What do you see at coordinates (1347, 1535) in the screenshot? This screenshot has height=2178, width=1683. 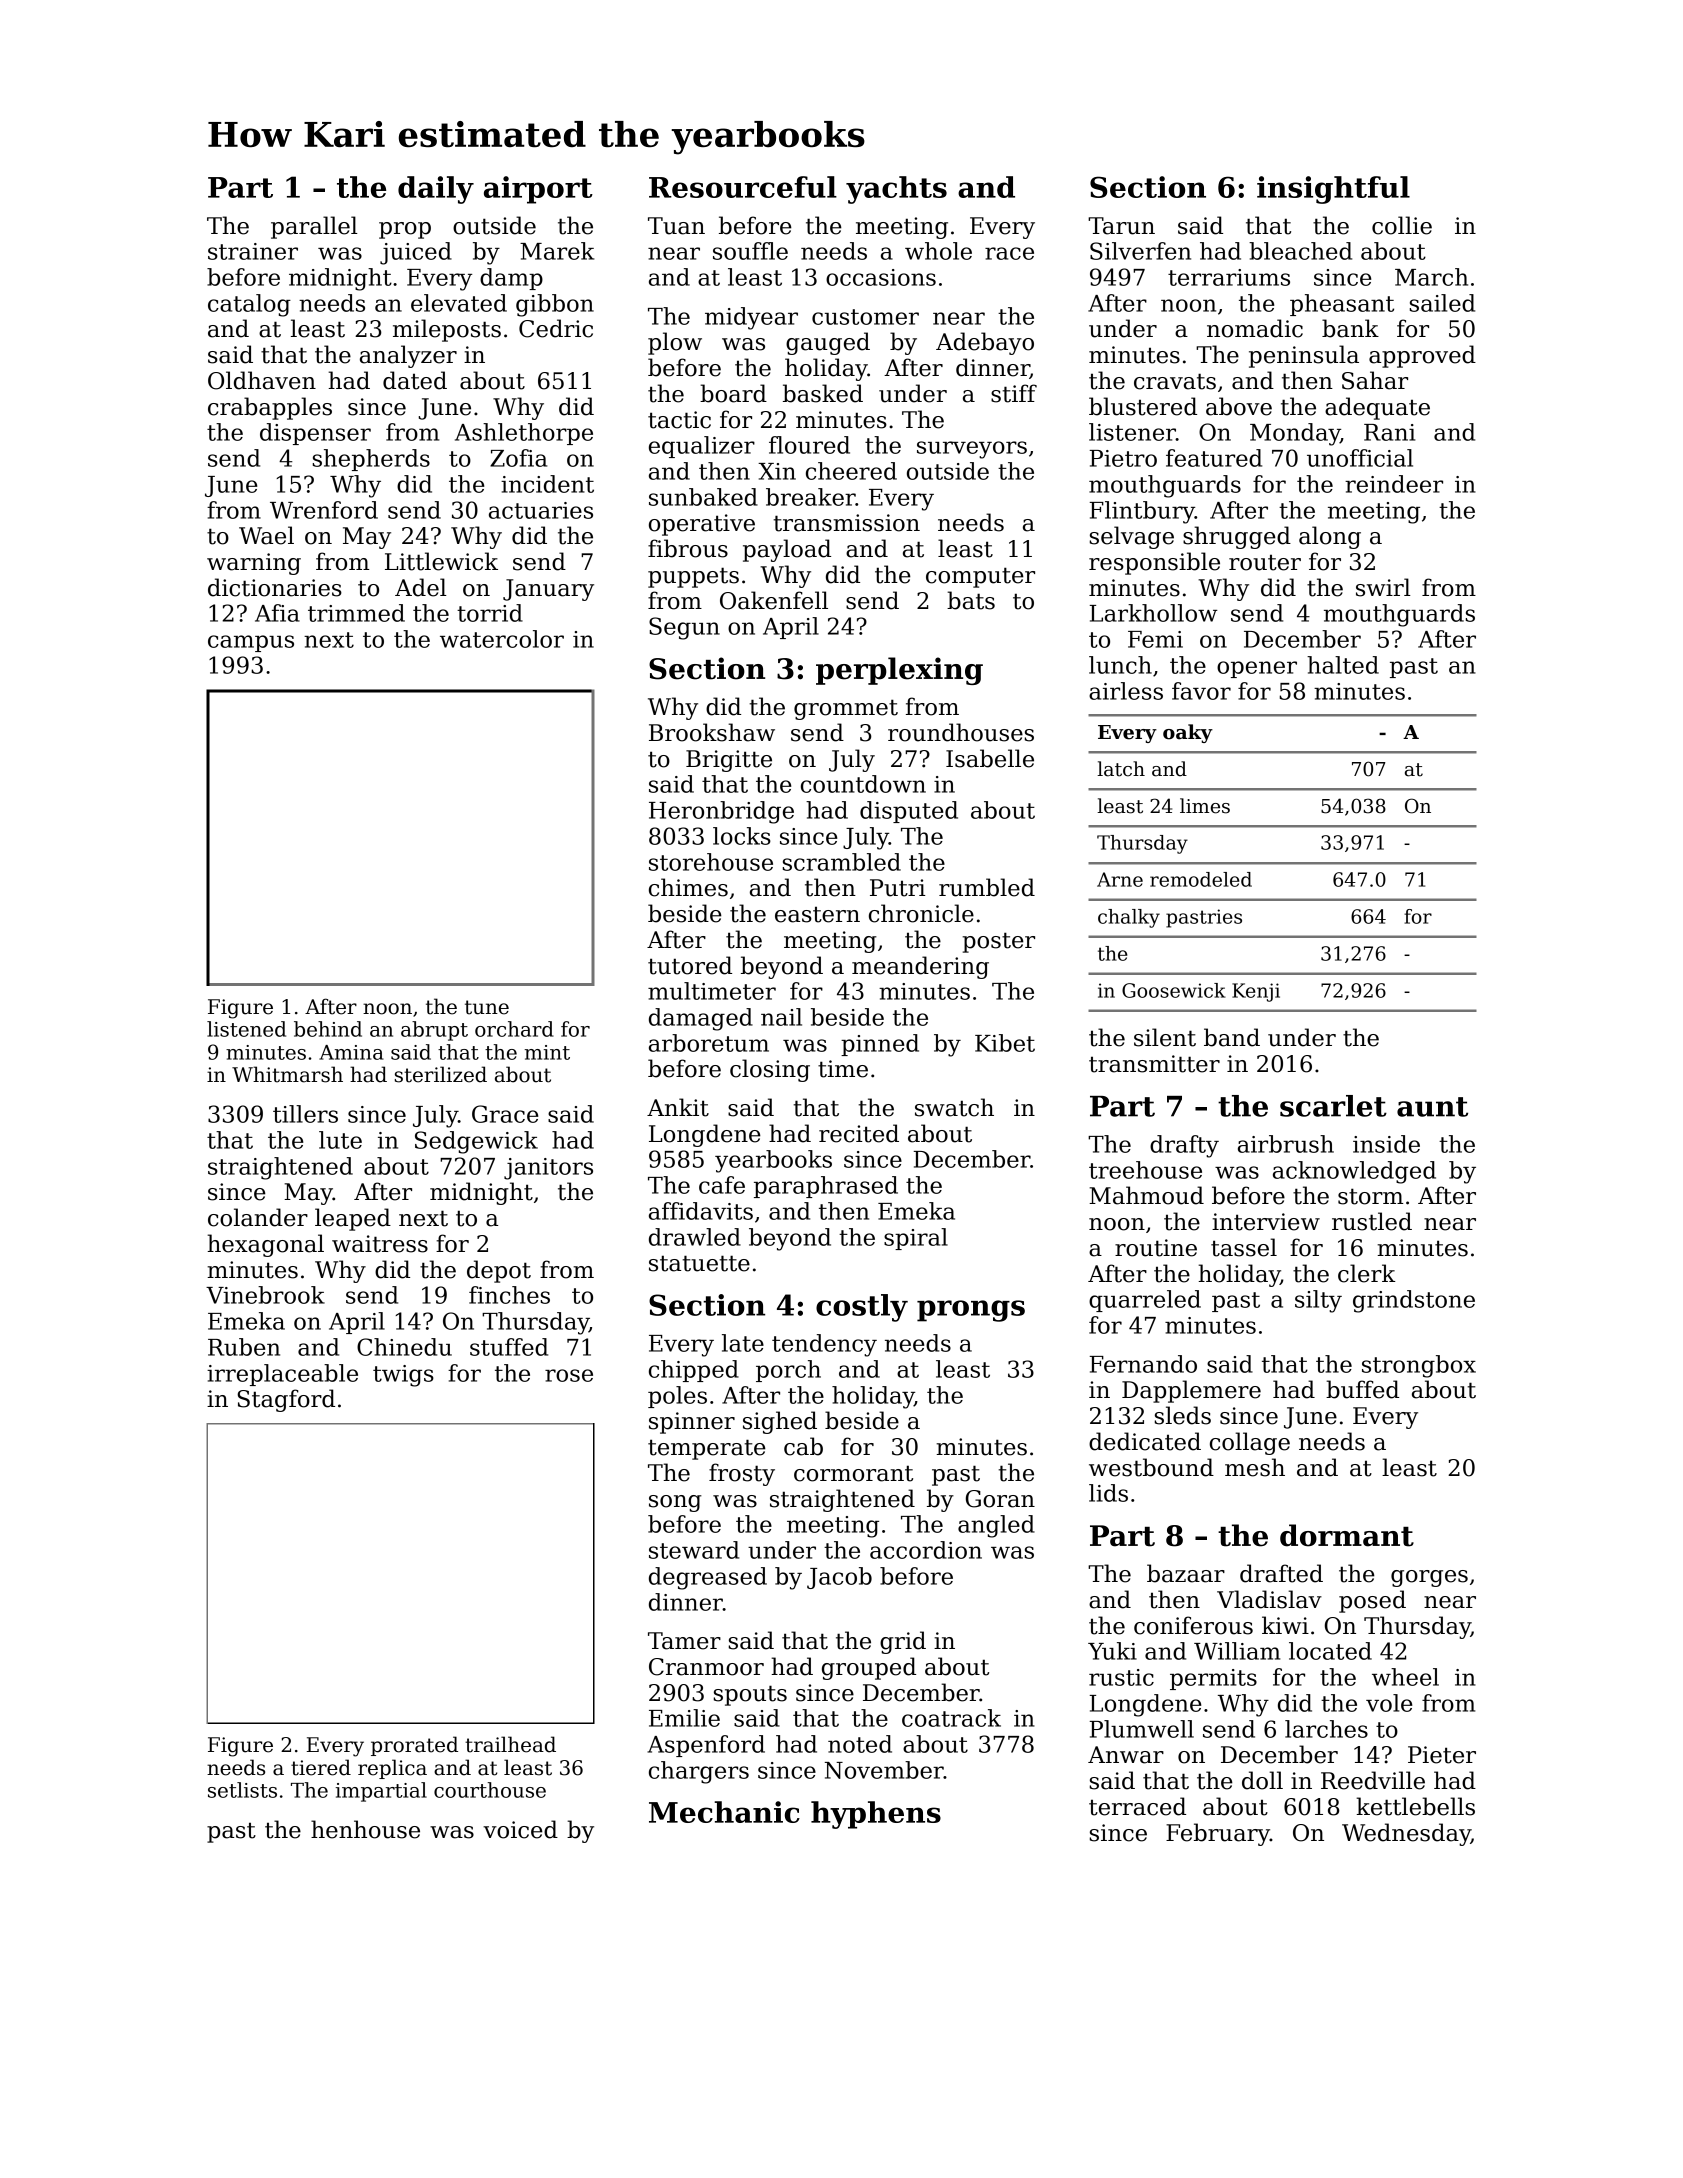 I see `dormant` at bounding box center [1347, 1535].
